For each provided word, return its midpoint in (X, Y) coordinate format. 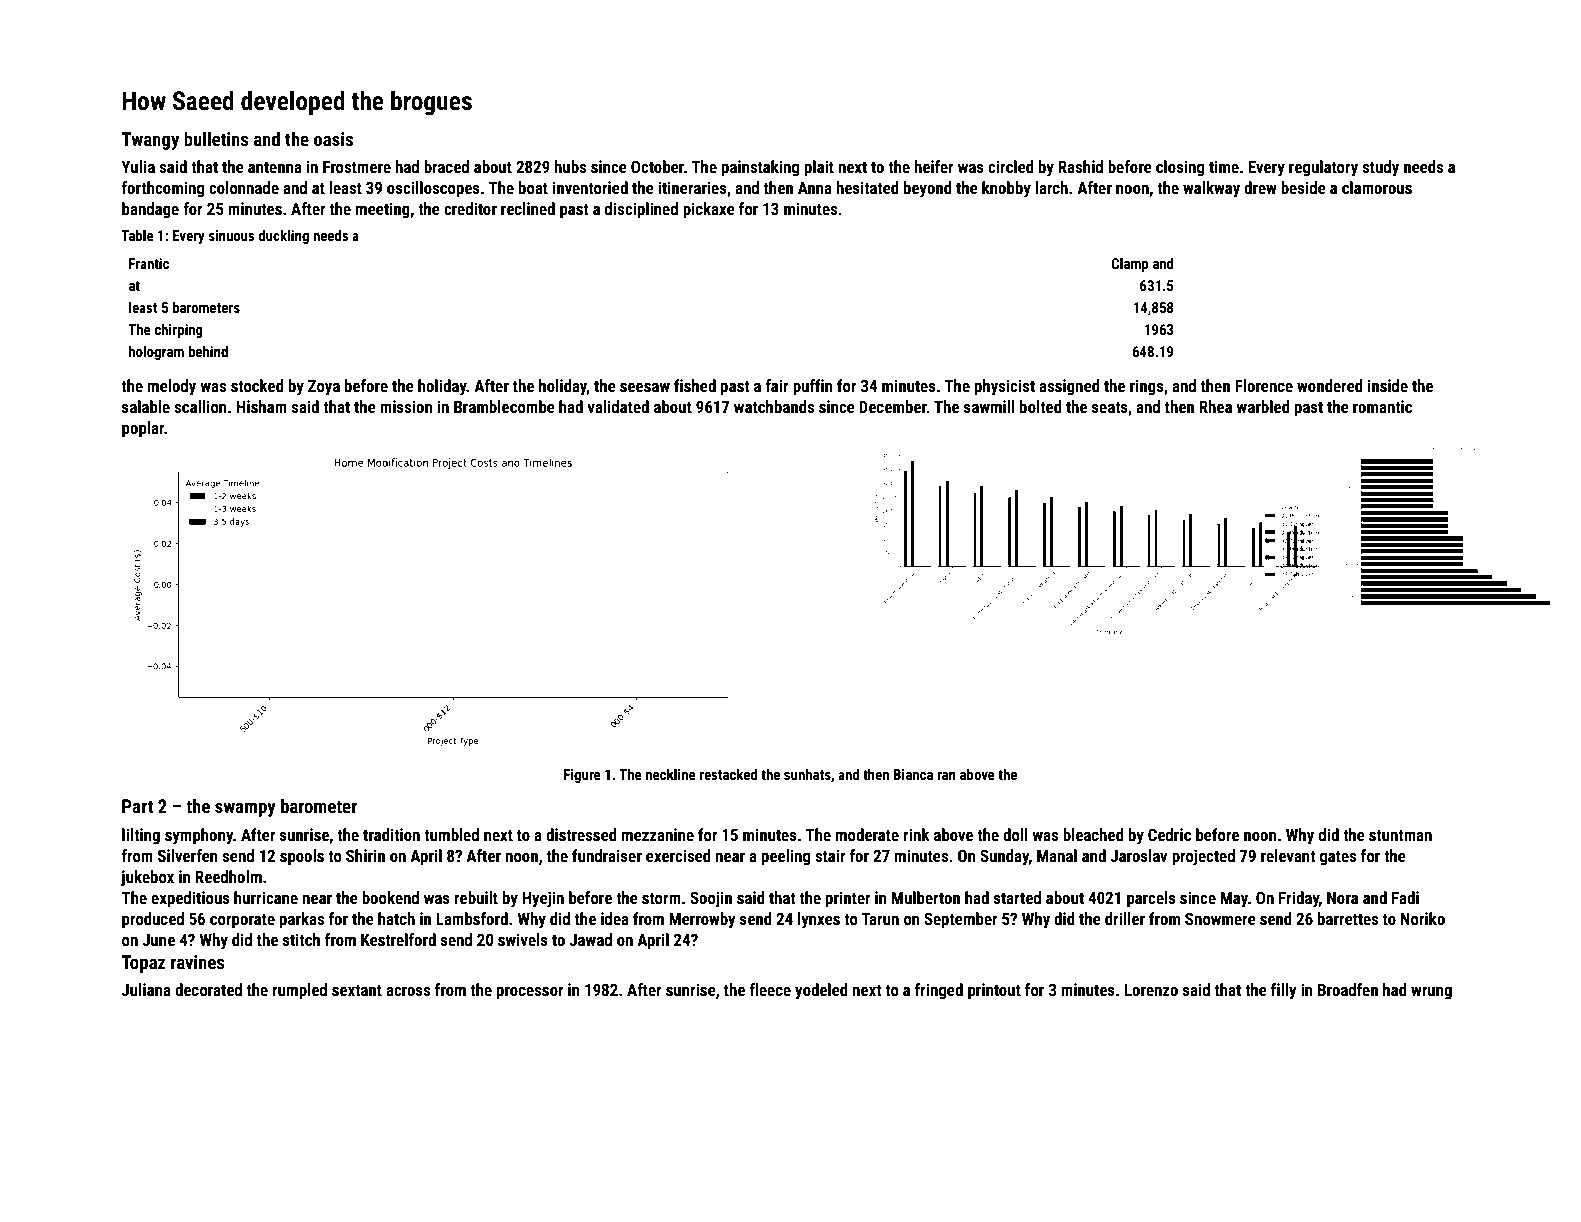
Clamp (1130, 265)
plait (819, 168)
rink (917, 834)
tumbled (451, 834)
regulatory (1323, 168)
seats (1110, 407)
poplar (143, 429)
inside (1388, 385)
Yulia (138, 166)
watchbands (774, 406)
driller (1125, 918)
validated (618, 406)
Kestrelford (398, 939)
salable (146, 406)
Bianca (913, 774)
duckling (283, 237)
